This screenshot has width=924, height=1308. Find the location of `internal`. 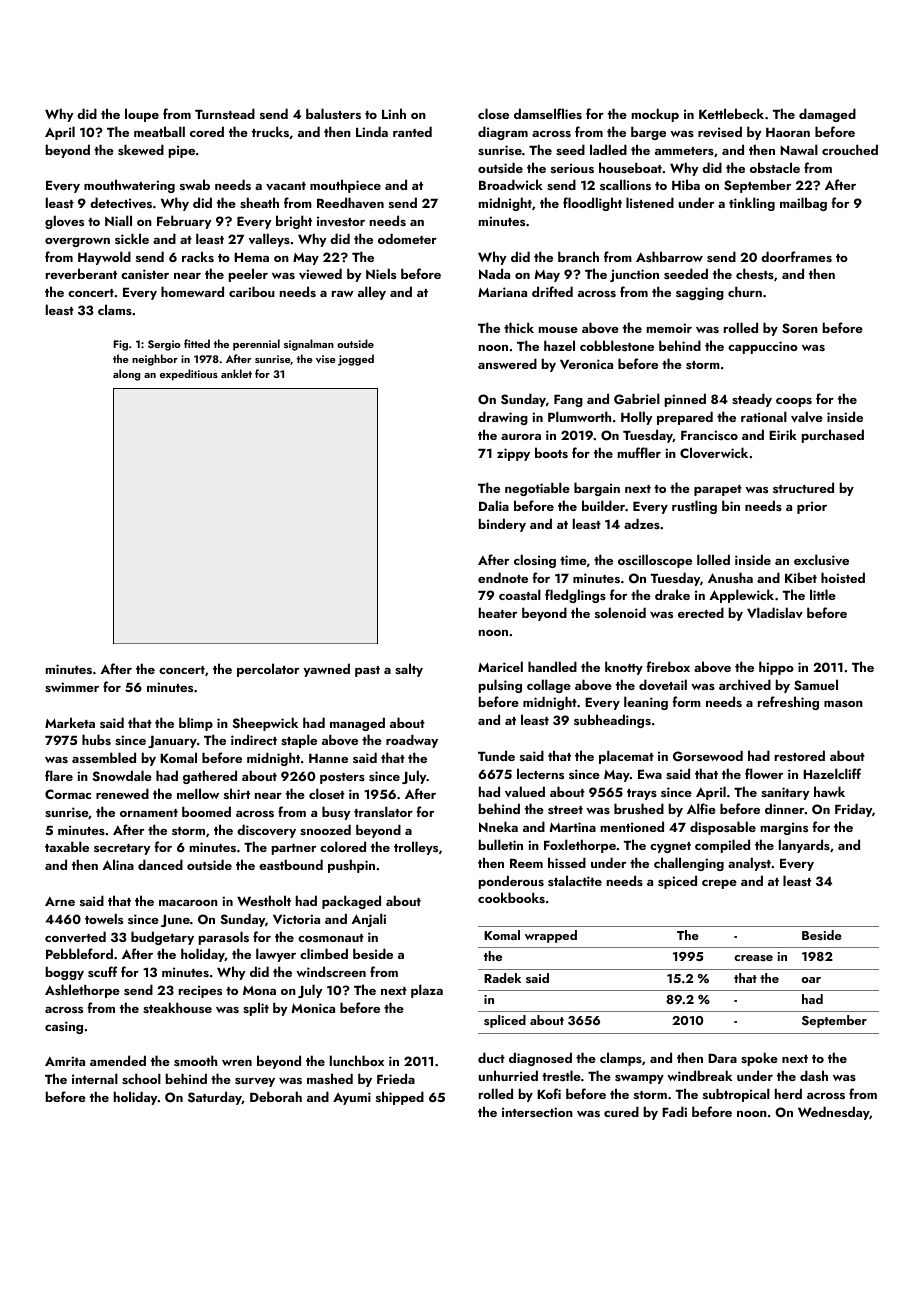

internal is located at coordinates (95, 1078).
